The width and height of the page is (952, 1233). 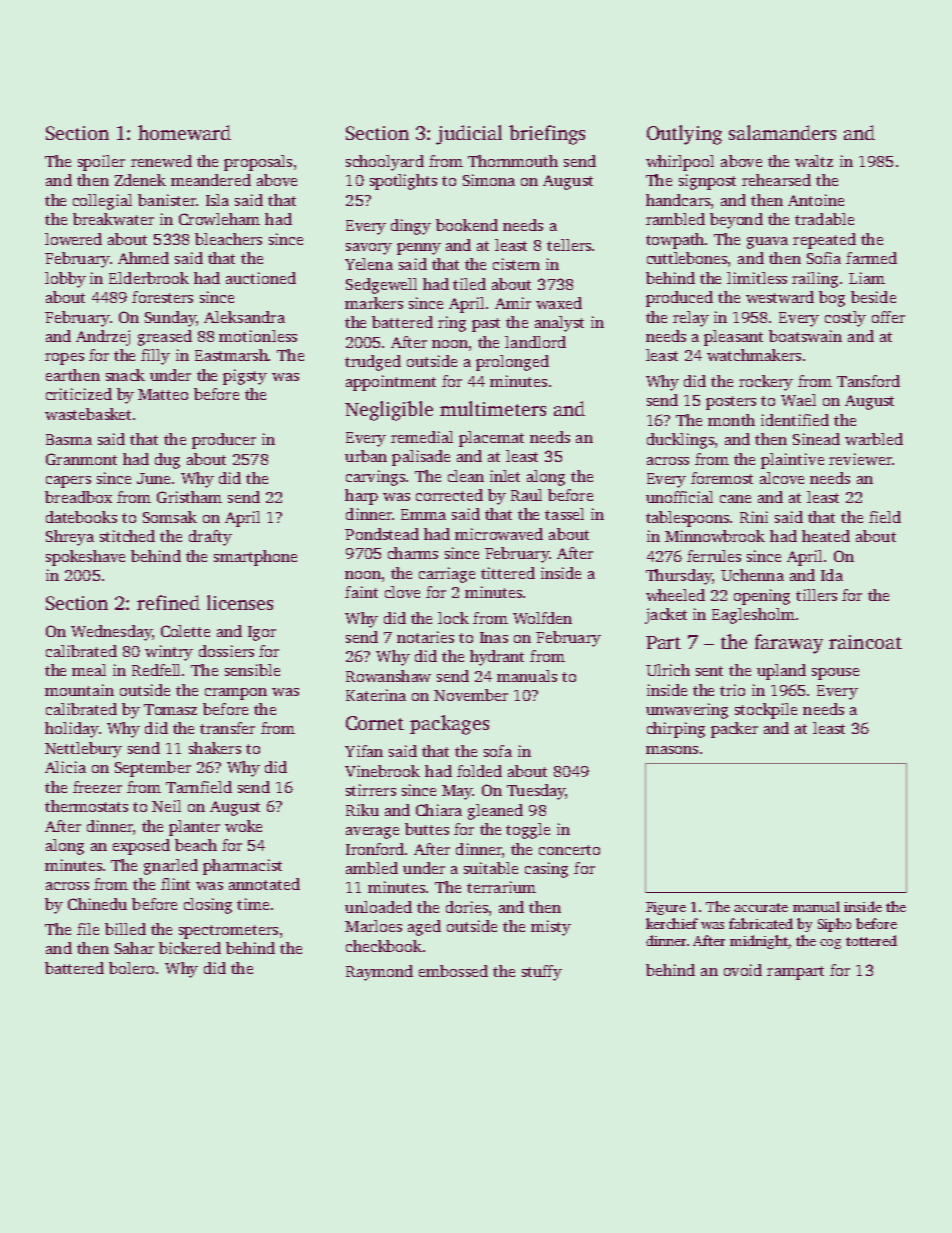 What do you see at coordinates (508, 573) in the page?
I see `tittered` at bounding box center [508, 573].
